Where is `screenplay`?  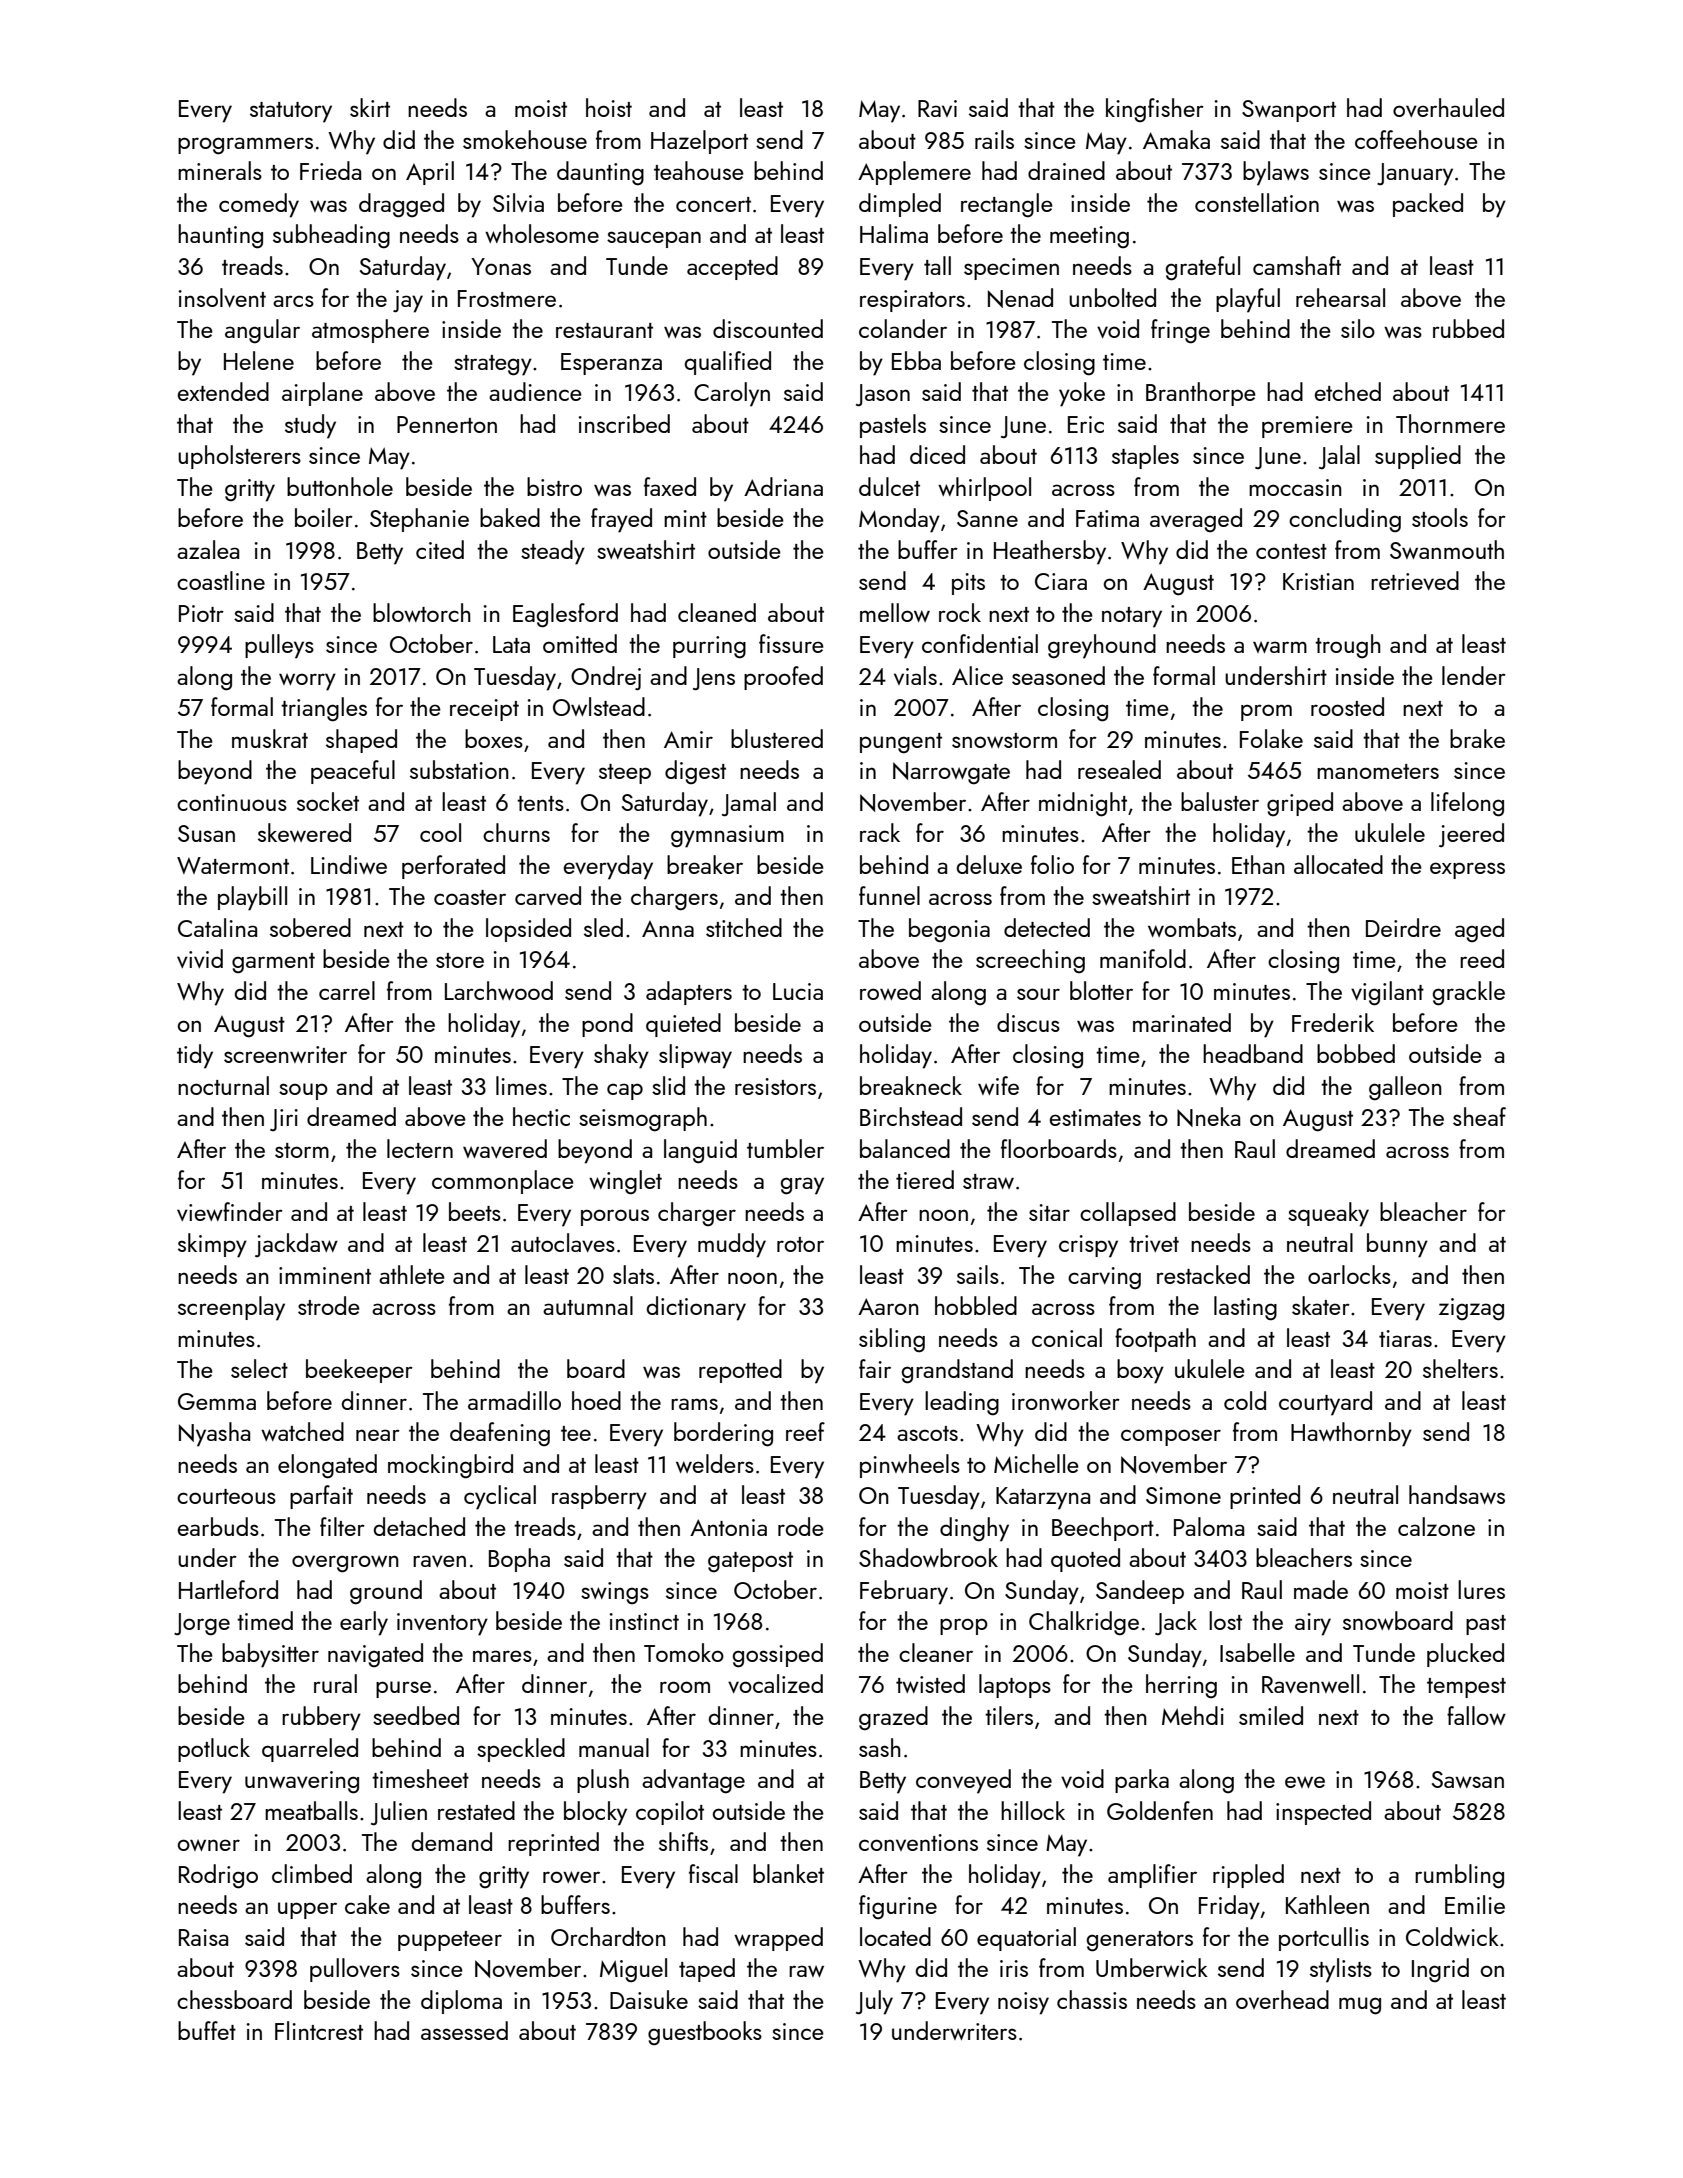 screenplay is located at coordinates (231, 1308).
